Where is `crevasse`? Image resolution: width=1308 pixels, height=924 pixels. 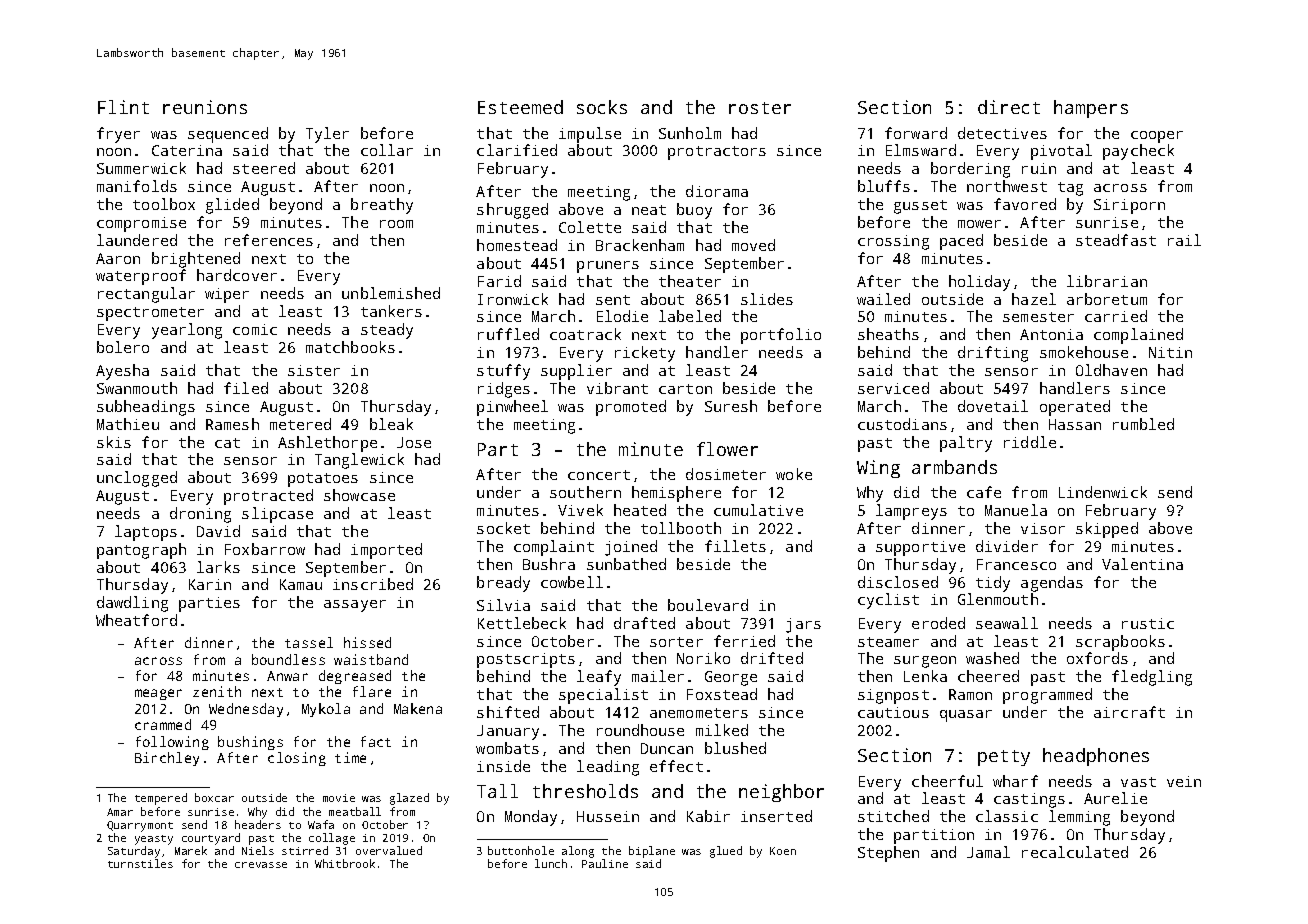 crevasse is located at coordinates (261, 865).
